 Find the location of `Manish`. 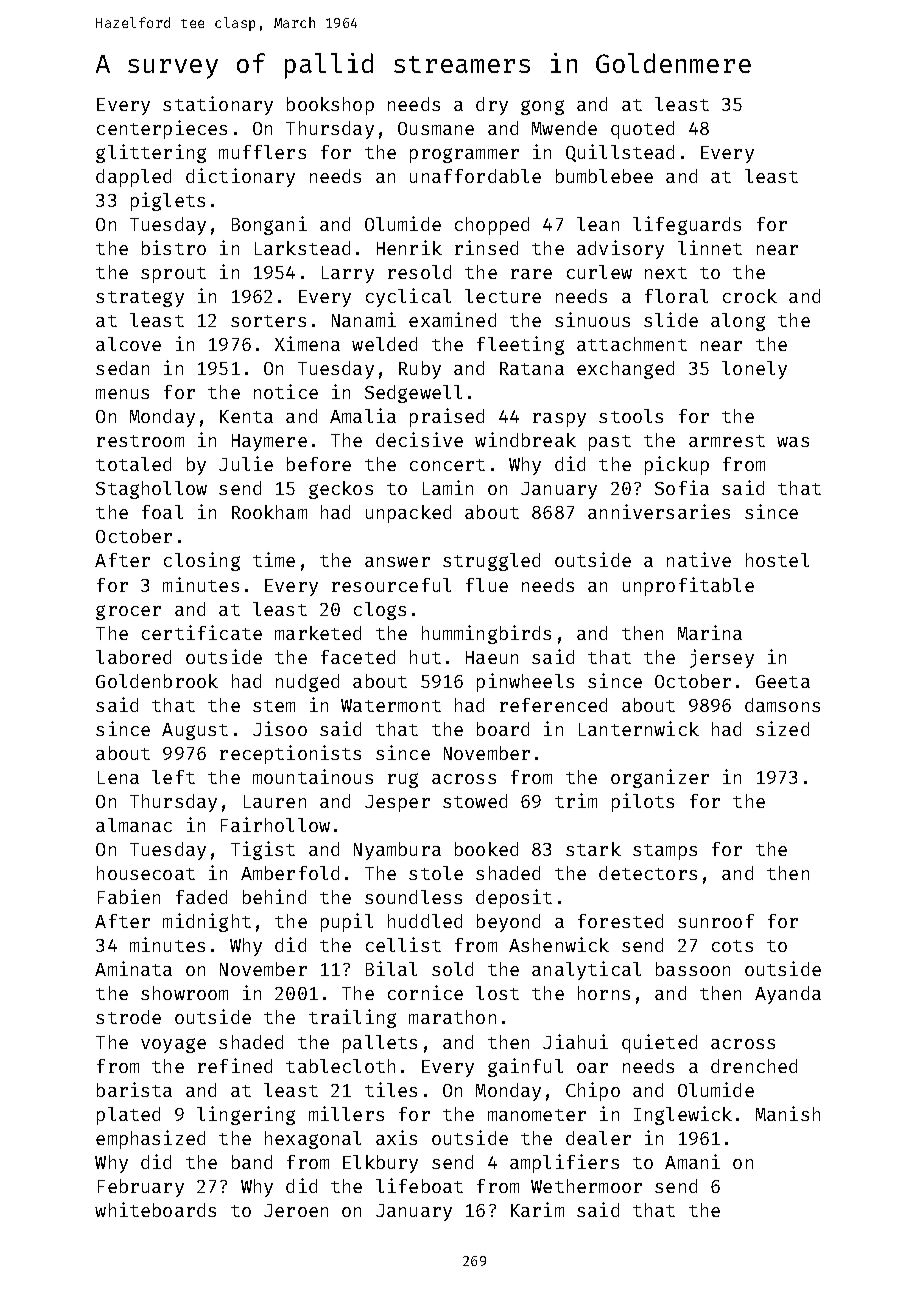

Manish is located at coordinates (788, 1113).
